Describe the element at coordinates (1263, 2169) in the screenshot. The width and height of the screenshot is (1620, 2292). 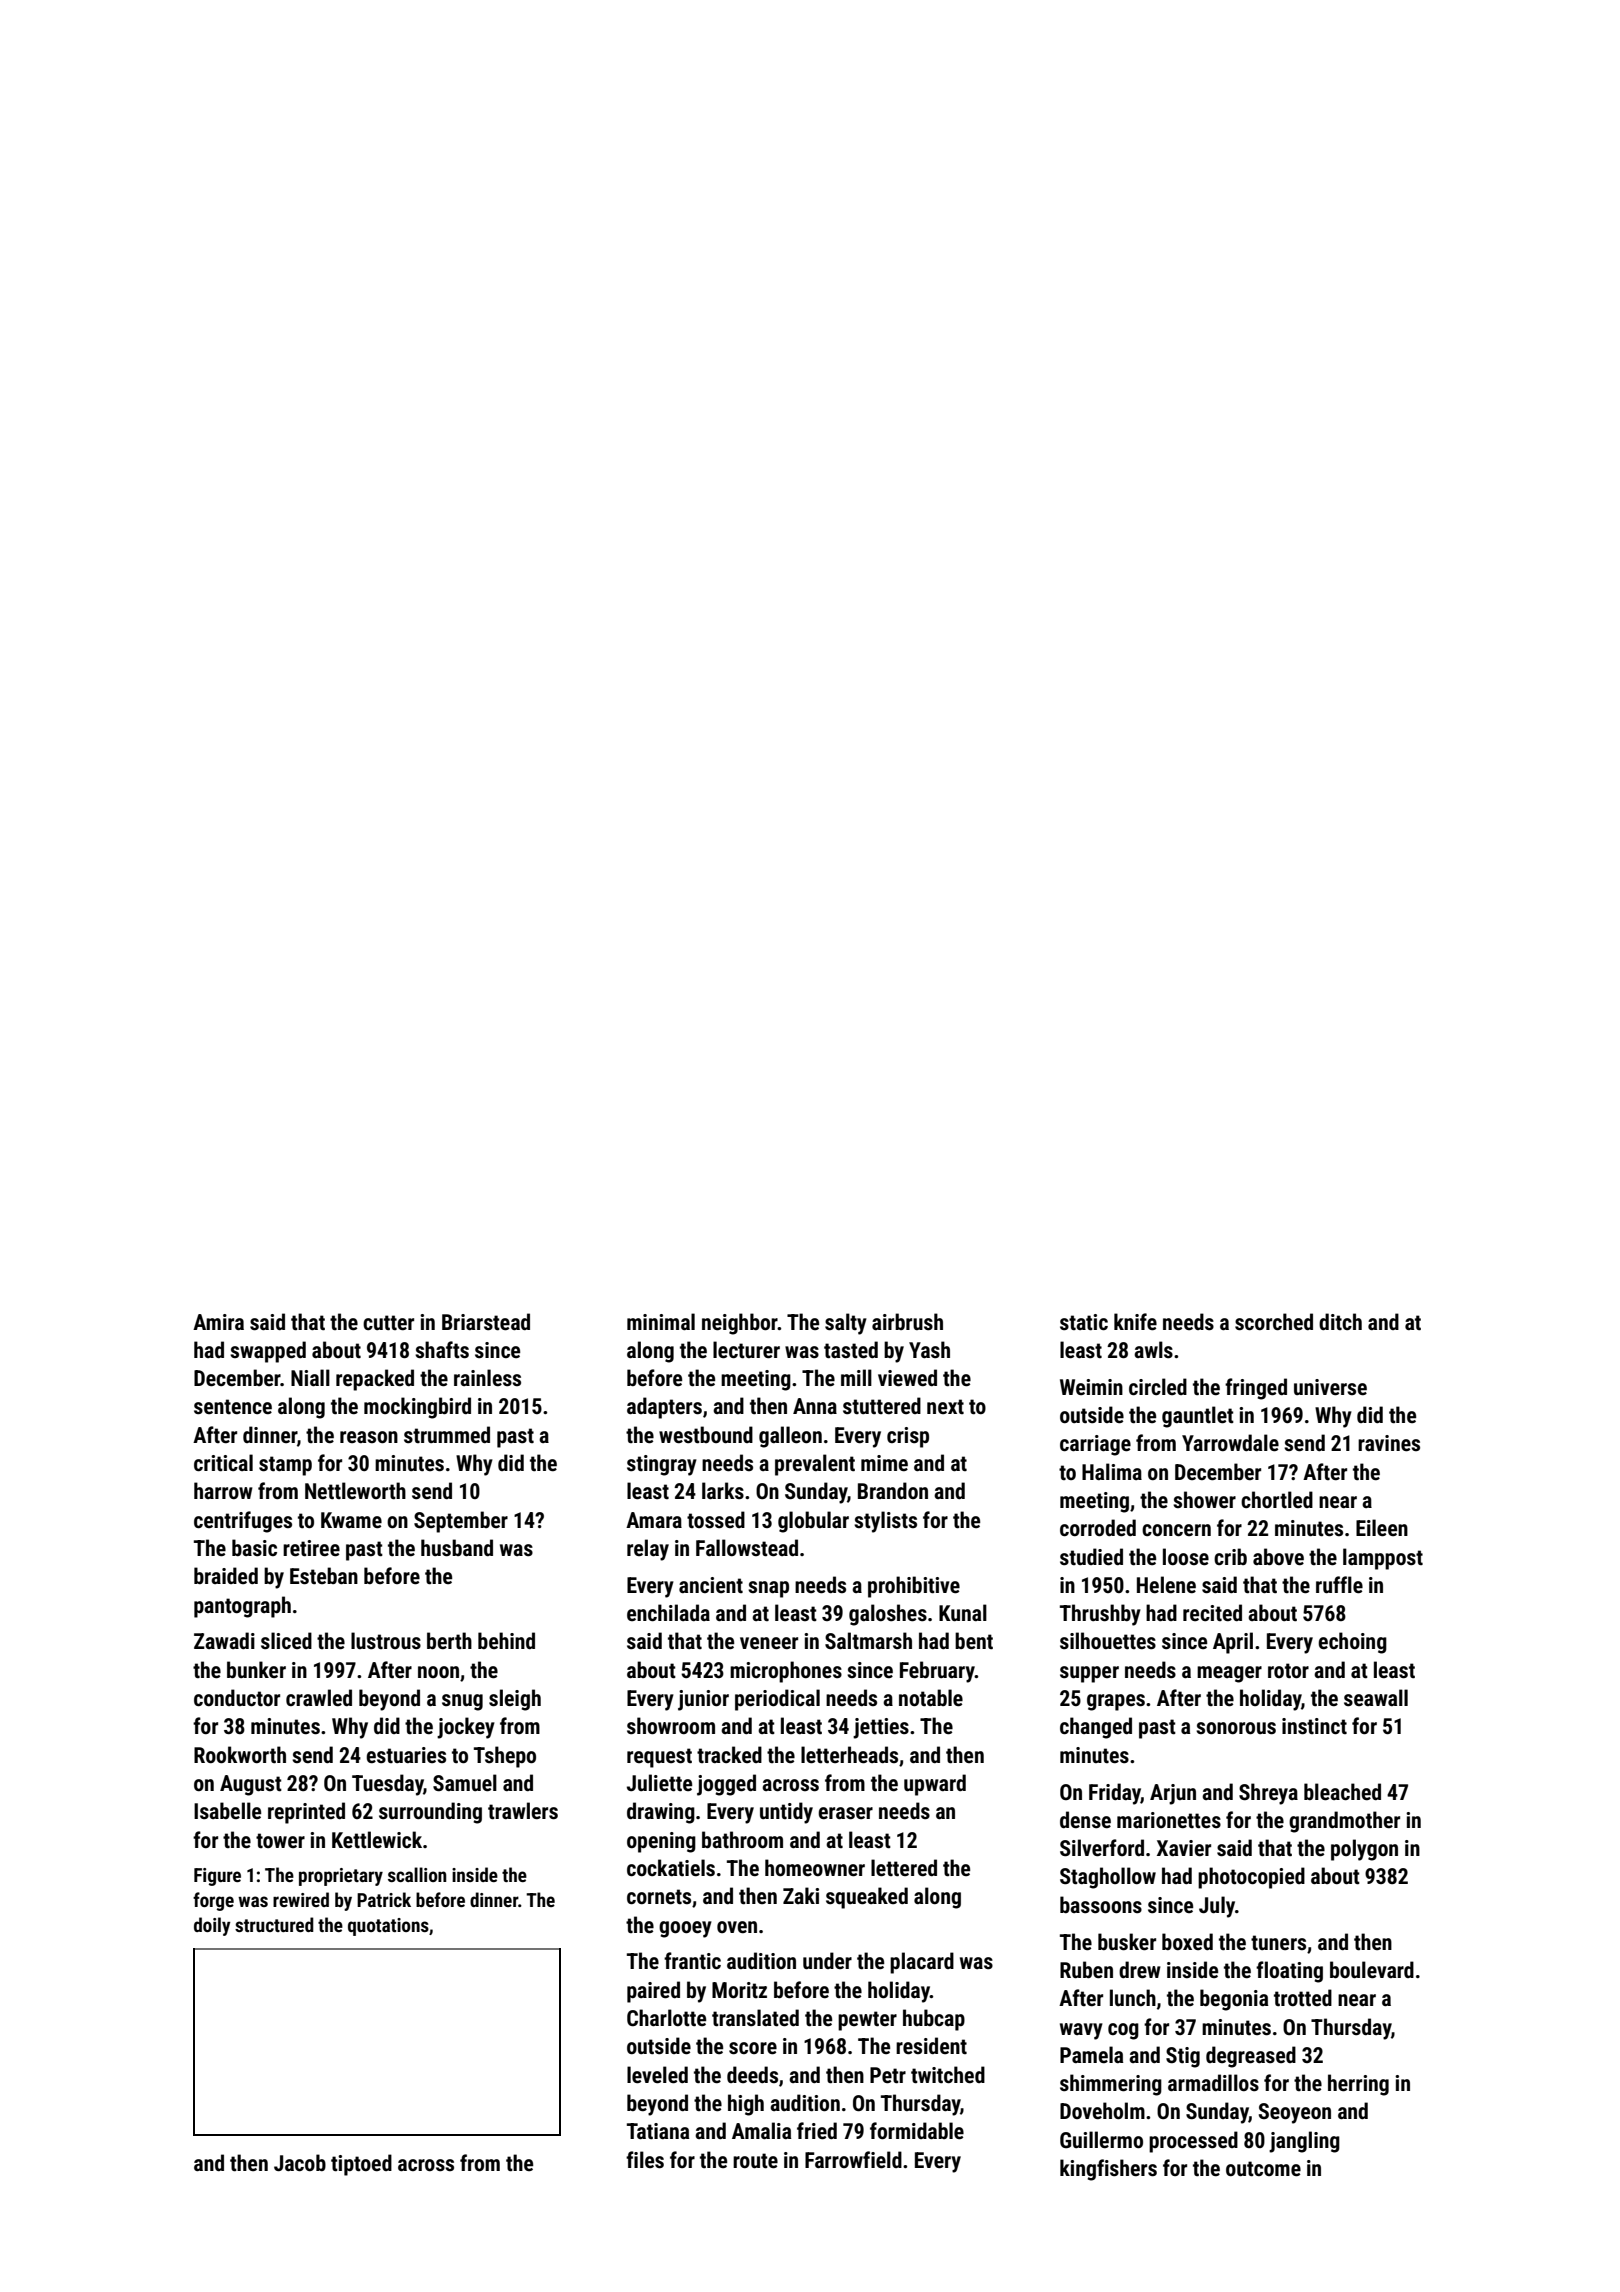
I see `outcome` at that location.
